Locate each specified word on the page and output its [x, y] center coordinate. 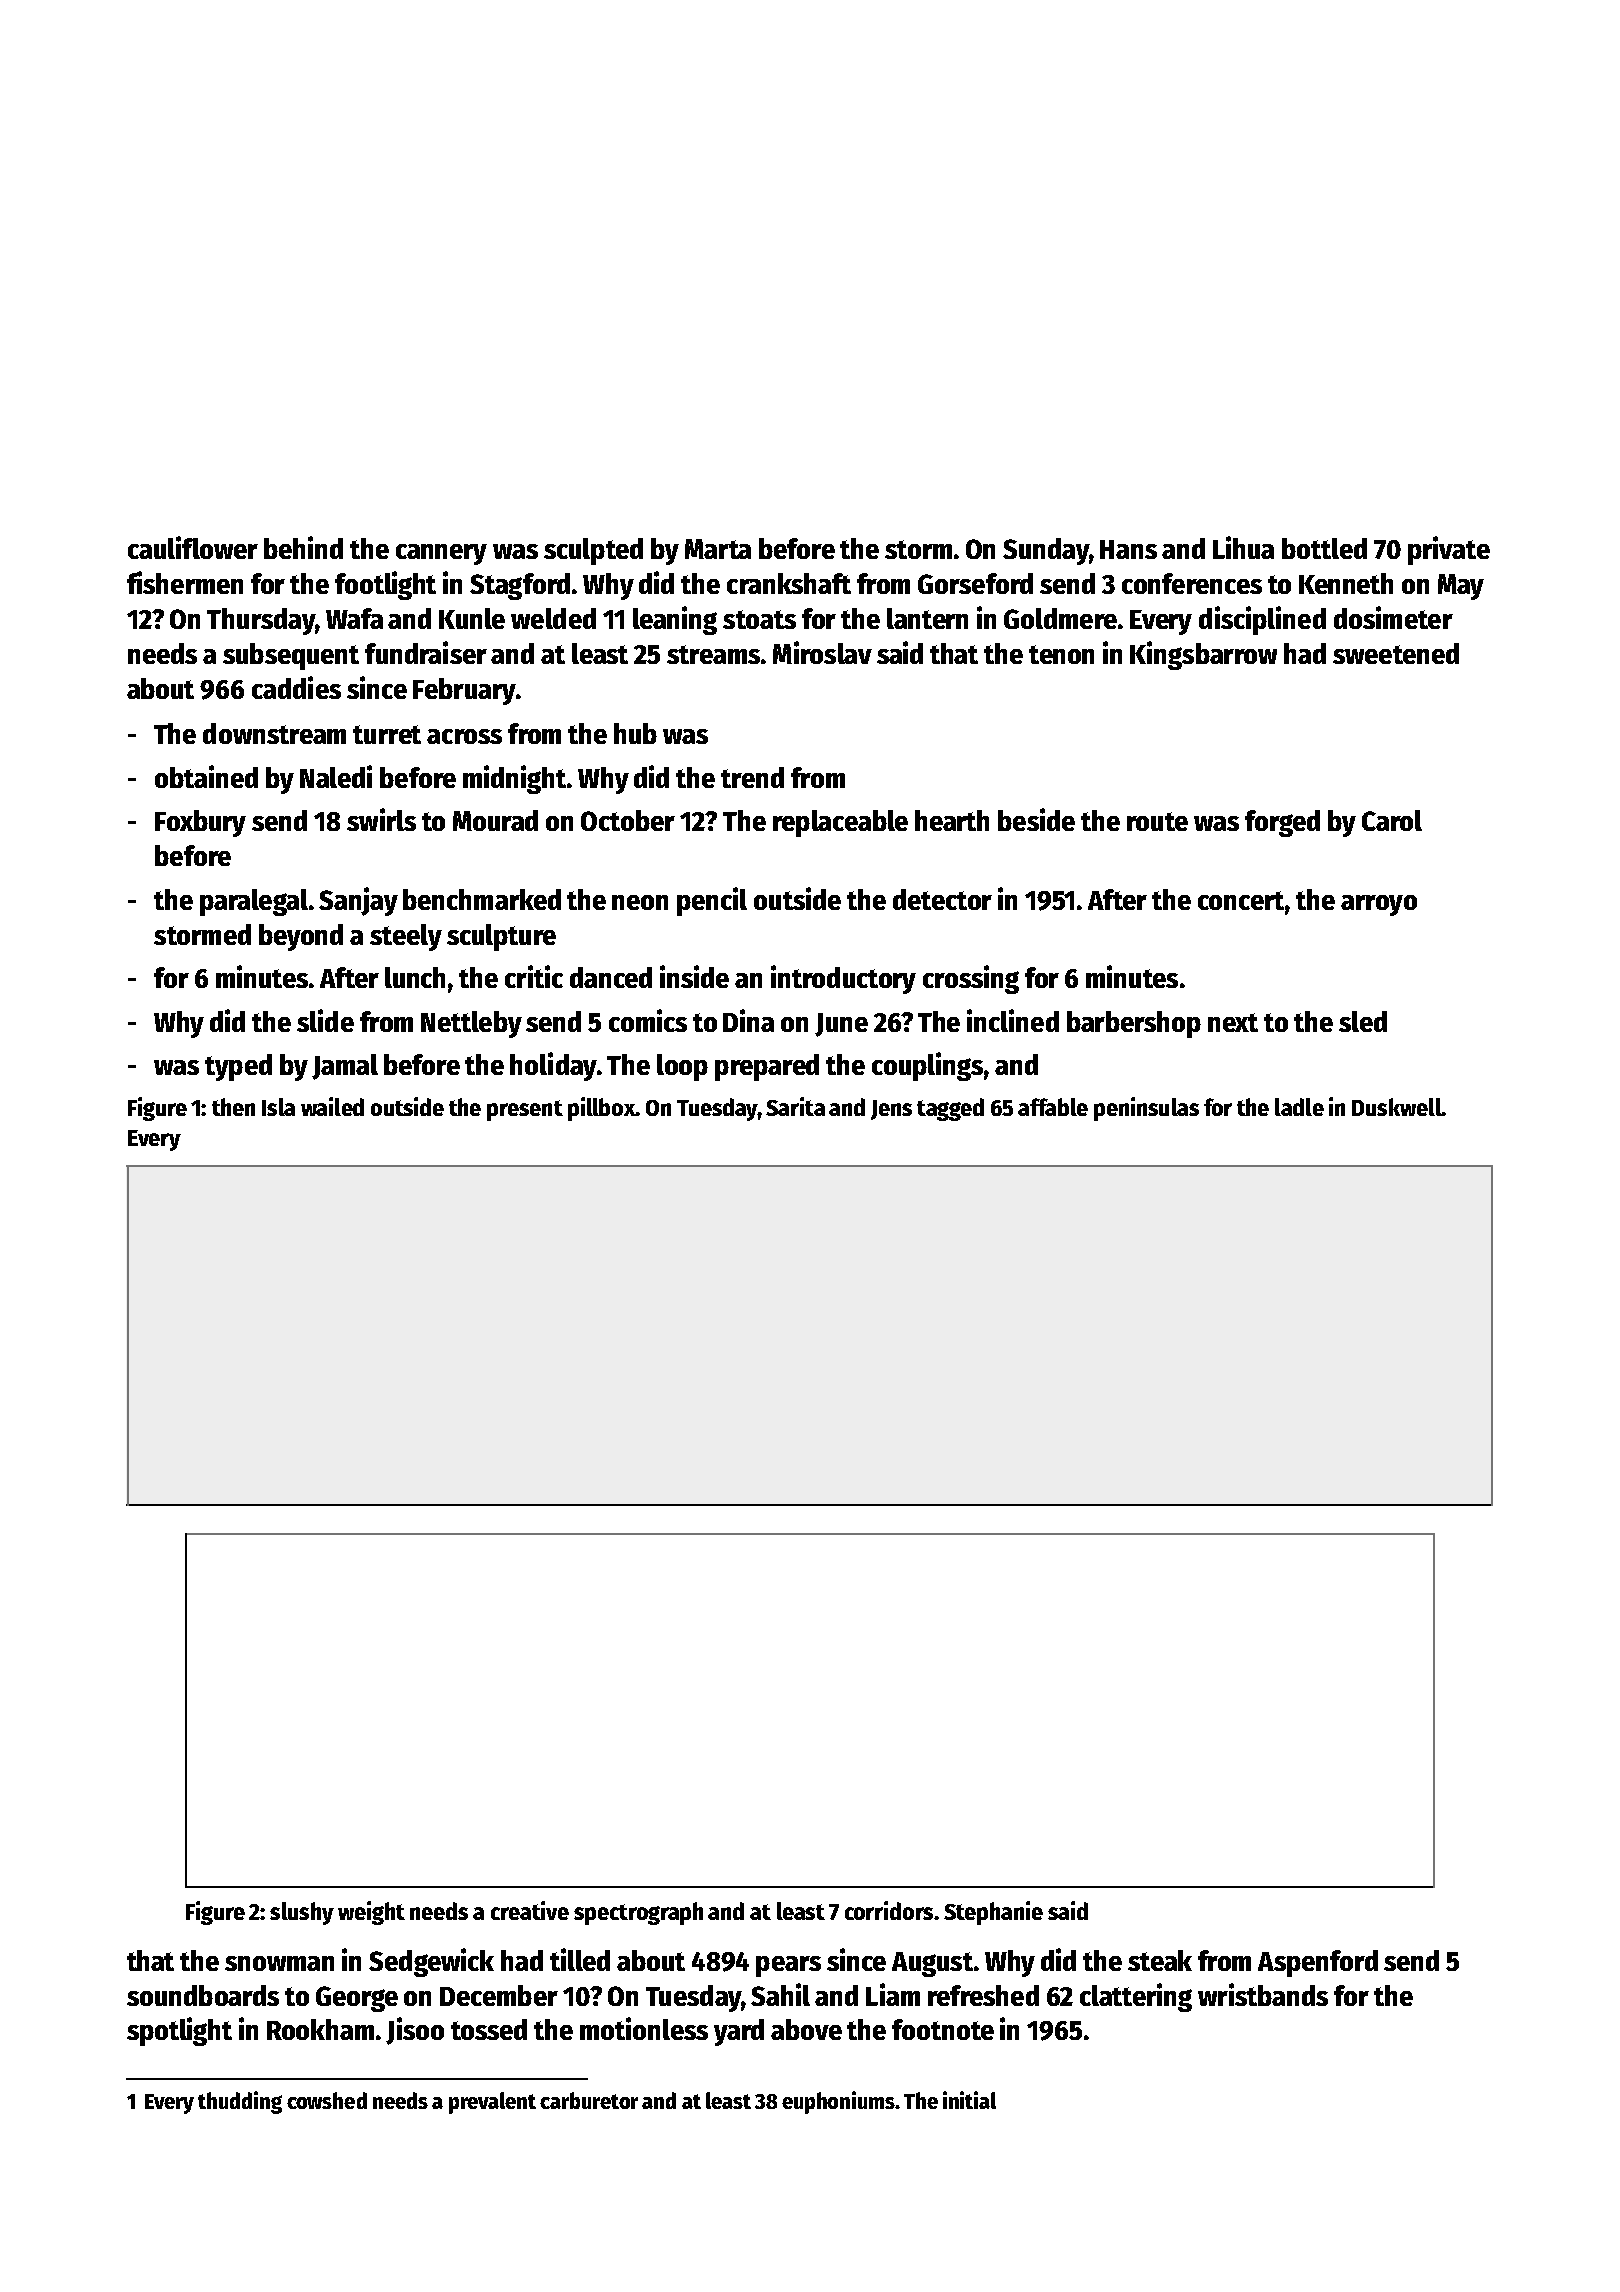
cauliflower [193, 547]
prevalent [492, 2103]
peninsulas [1146, 1109]
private [1449, 550]
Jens [891, 1110]
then [233, 1107]
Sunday [1046, 551]
